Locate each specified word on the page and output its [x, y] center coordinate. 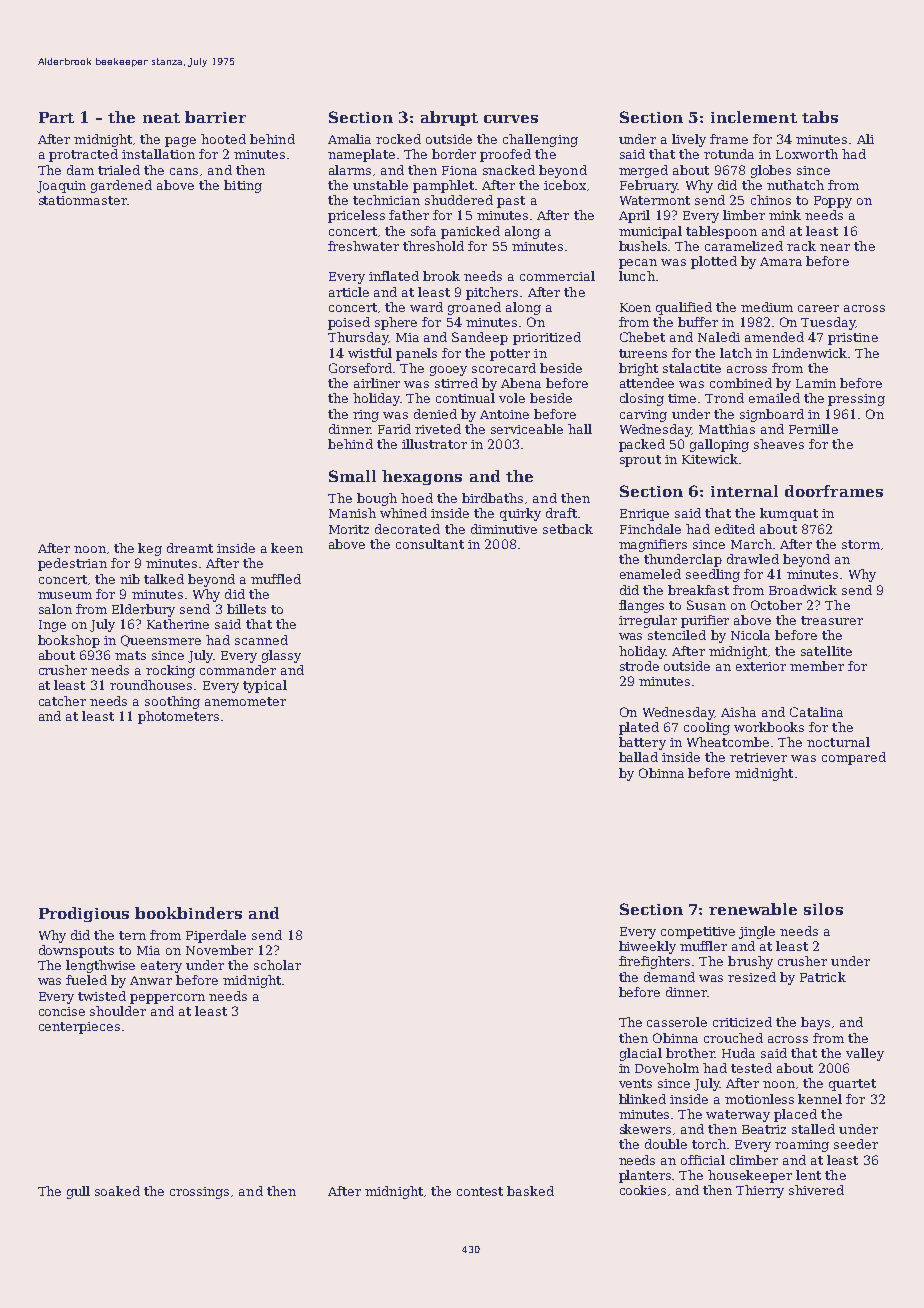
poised [349, 323]
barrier [215, 117]
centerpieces [79, 1028]
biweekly [647, 947]
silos [823, 909]
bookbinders [188, 913]
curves [511, 119]
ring [366, 416]
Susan [706, 605]
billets [246, 609]
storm [861, 544]
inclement [754, 117]
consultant [430, 544]
